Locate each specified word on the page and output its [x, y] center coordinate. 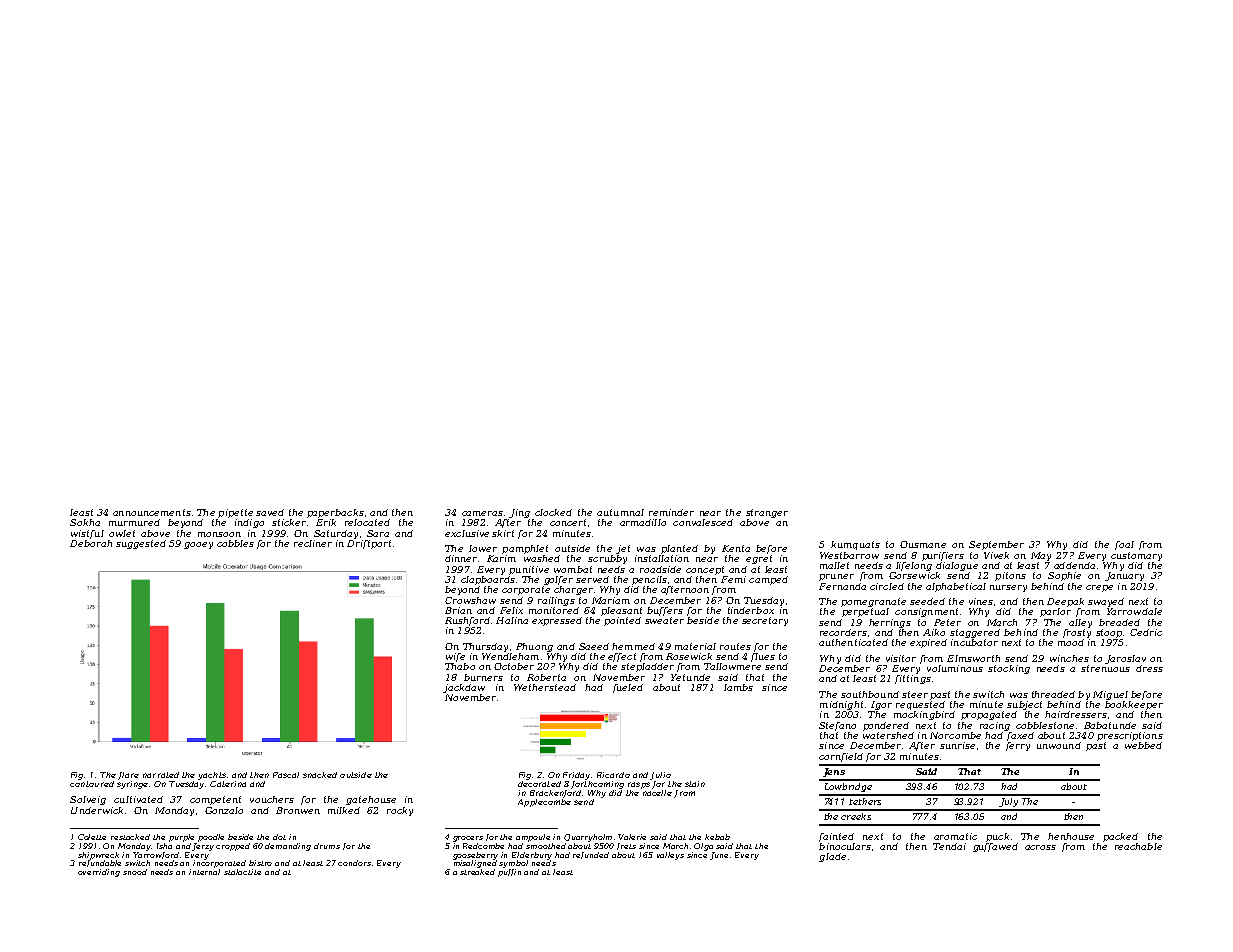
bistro [260, 863]
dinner [461, 558]
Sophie [1064, 576]
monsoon [219, 534]
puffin [509, 873]
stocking [1009, 669]
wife [455, 657]
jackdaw [464, 688]
